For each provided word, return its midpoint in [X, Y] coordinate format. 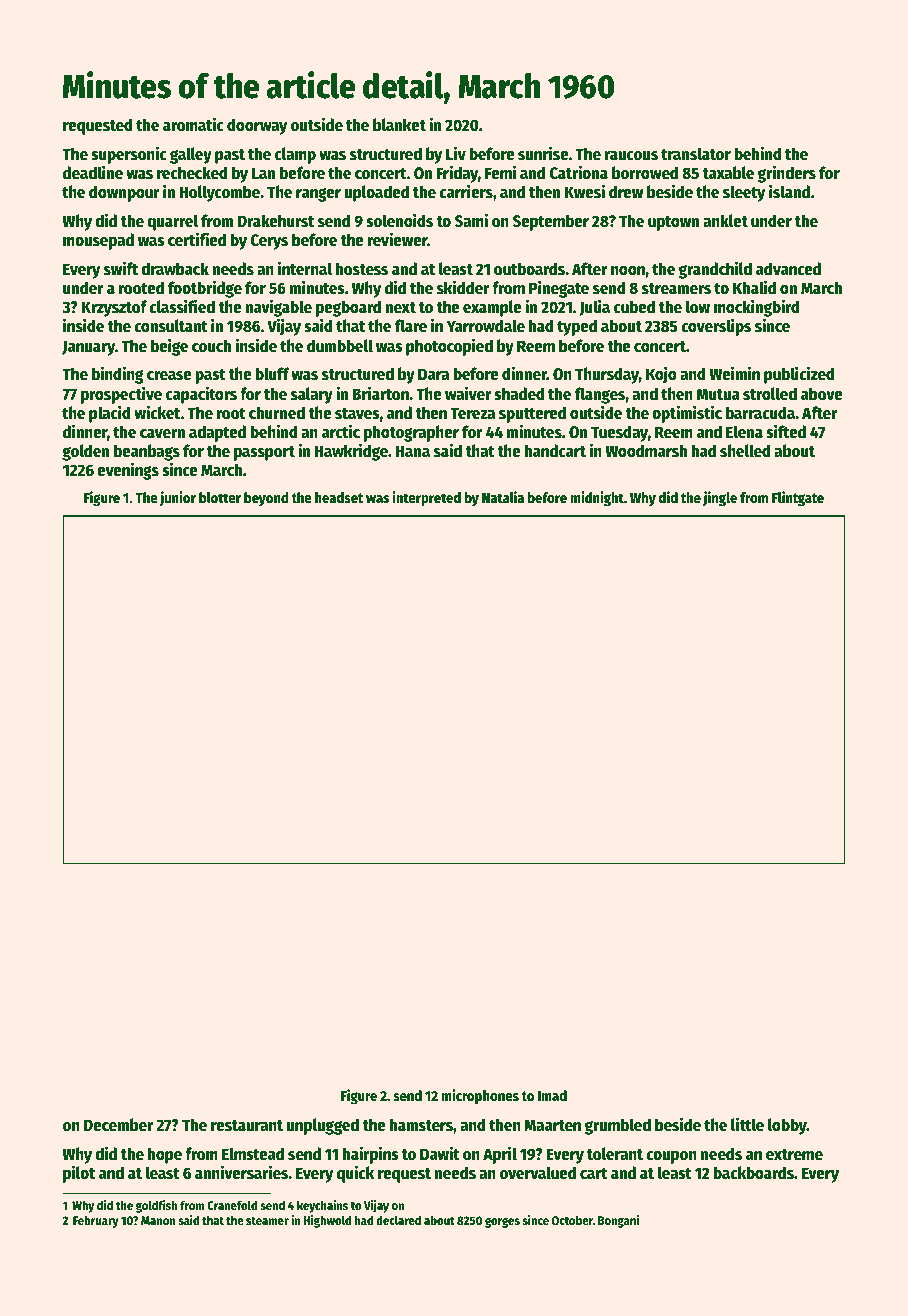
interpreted [427, 498]
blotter [220, 497]
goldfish [156, 1206]
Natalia [503, 497]
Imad [552, 1095]
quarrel [172, 222]
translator [696, 154]
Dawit [440, 1153]
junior [178, 498]
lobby [787, 1126]
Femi [500, 172]
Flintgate [798, 498]
